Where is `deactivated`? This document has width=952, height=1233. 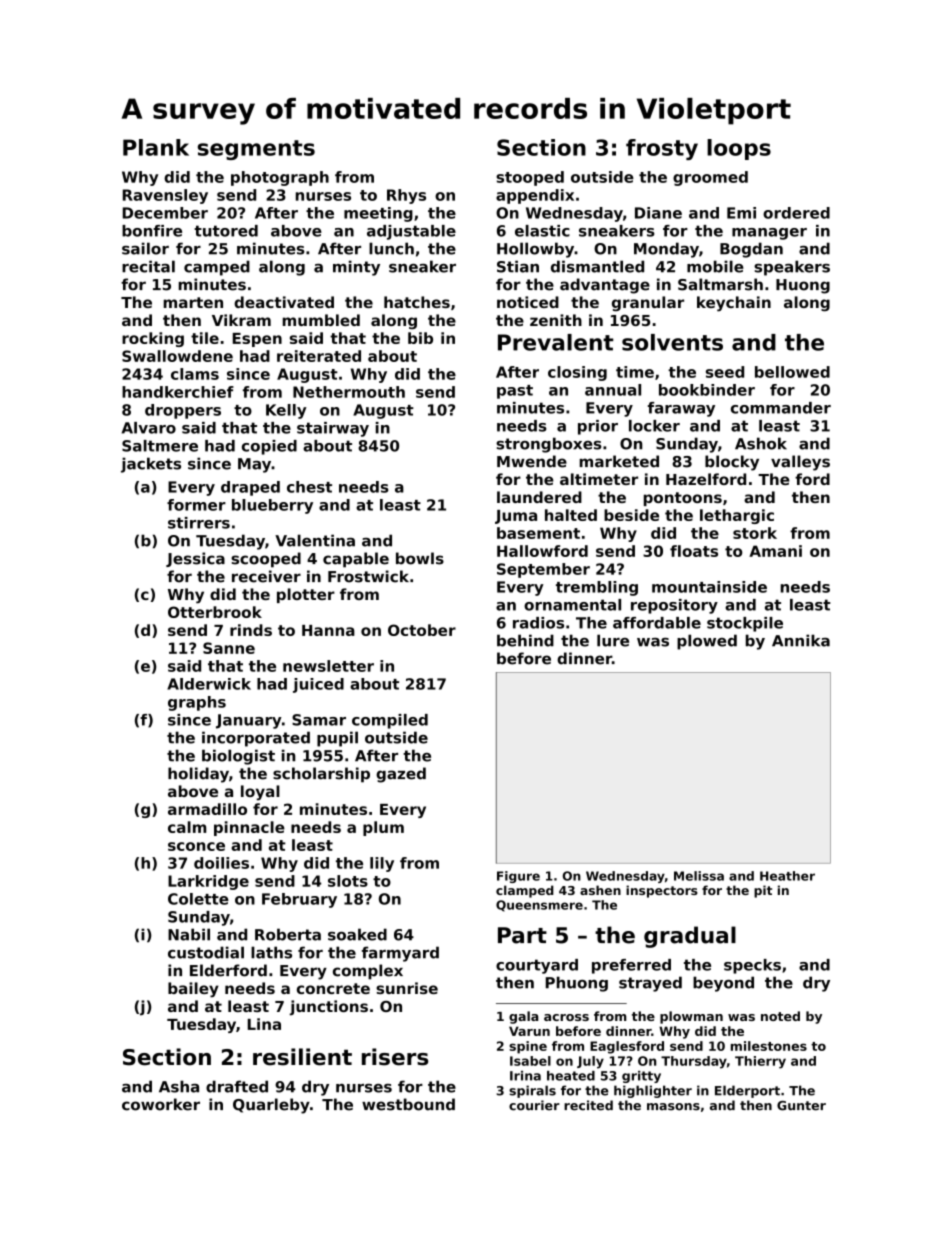 deactivated is located at coordinates (284, 302).
